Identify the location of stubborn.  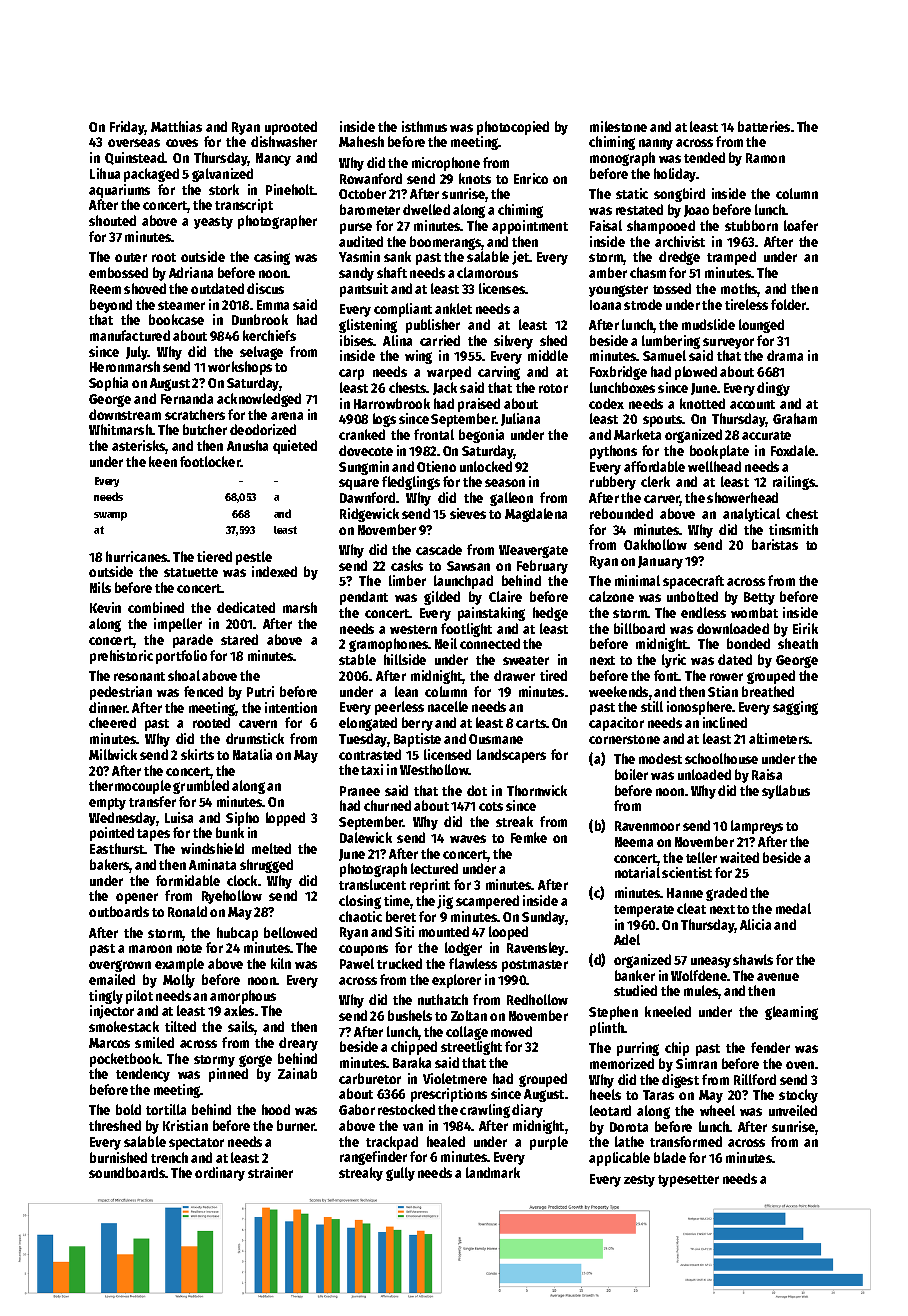
(751, 225).
